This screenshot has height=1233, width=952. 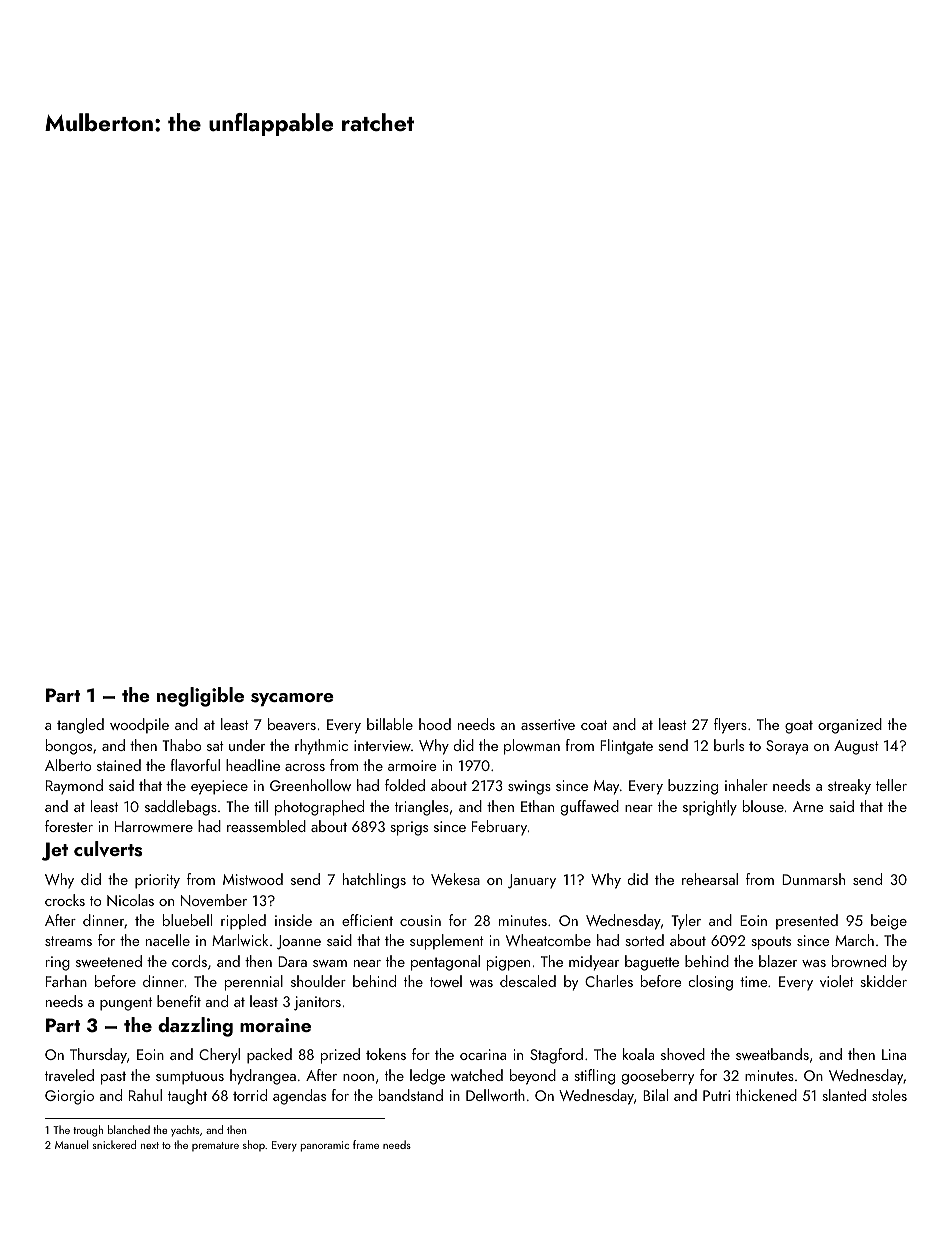 What do you see at coordinates (69, 1097) in the screenshot?
I see `Giorgio` at bounding box center [69, 1097].
